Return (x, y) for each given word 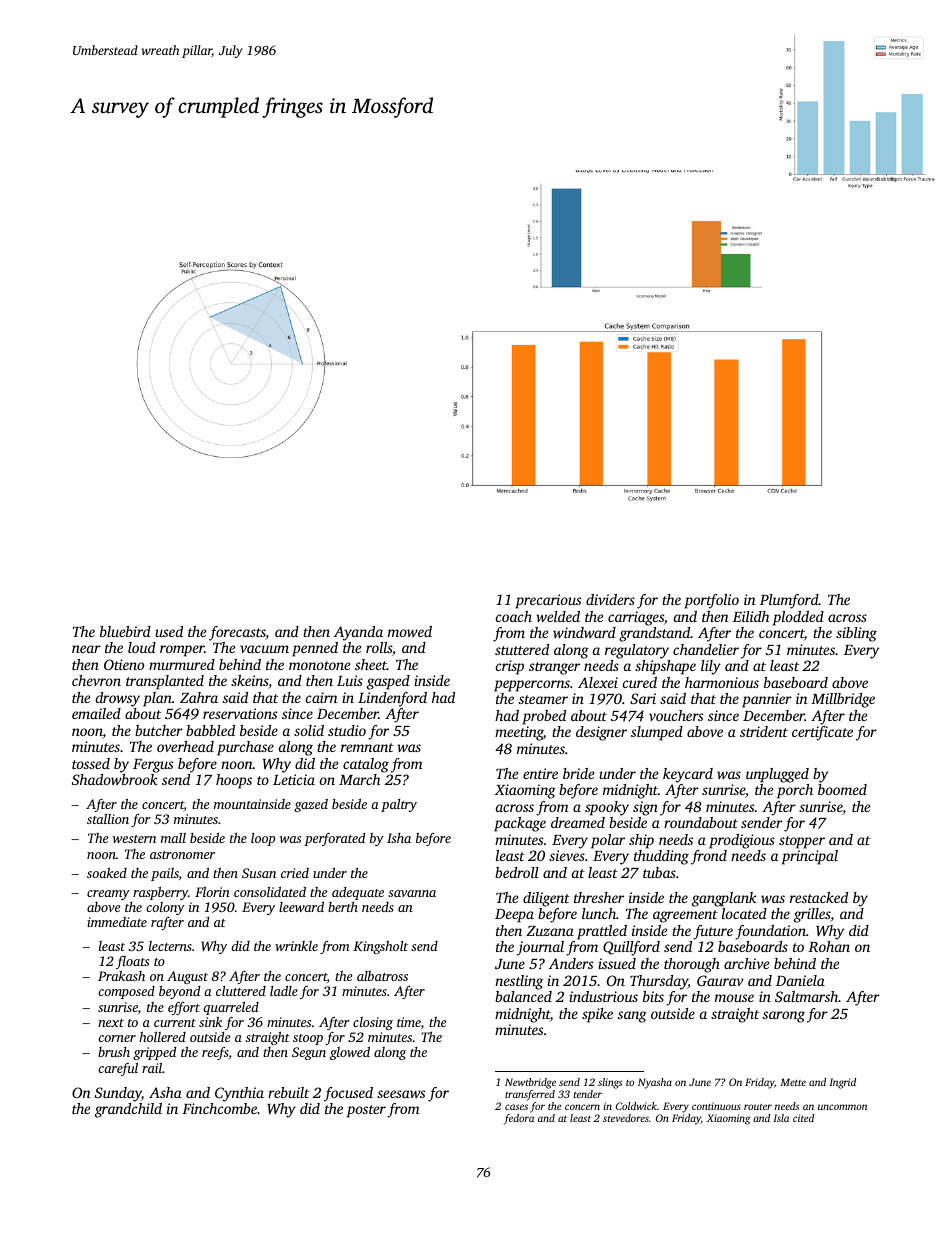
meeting (519, 733)
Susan (259, 873)
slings (610, 1083)
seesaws (401, 1094)
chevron (96, 680)
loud (142, 647)
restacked (819, 897)
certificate (822, 733)
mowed (410, 631)
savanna (412, 893)
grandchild (128, 1110)
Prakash (121, 976)
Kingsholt (380, 947)
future (713, 932)
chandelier (706, 649)
